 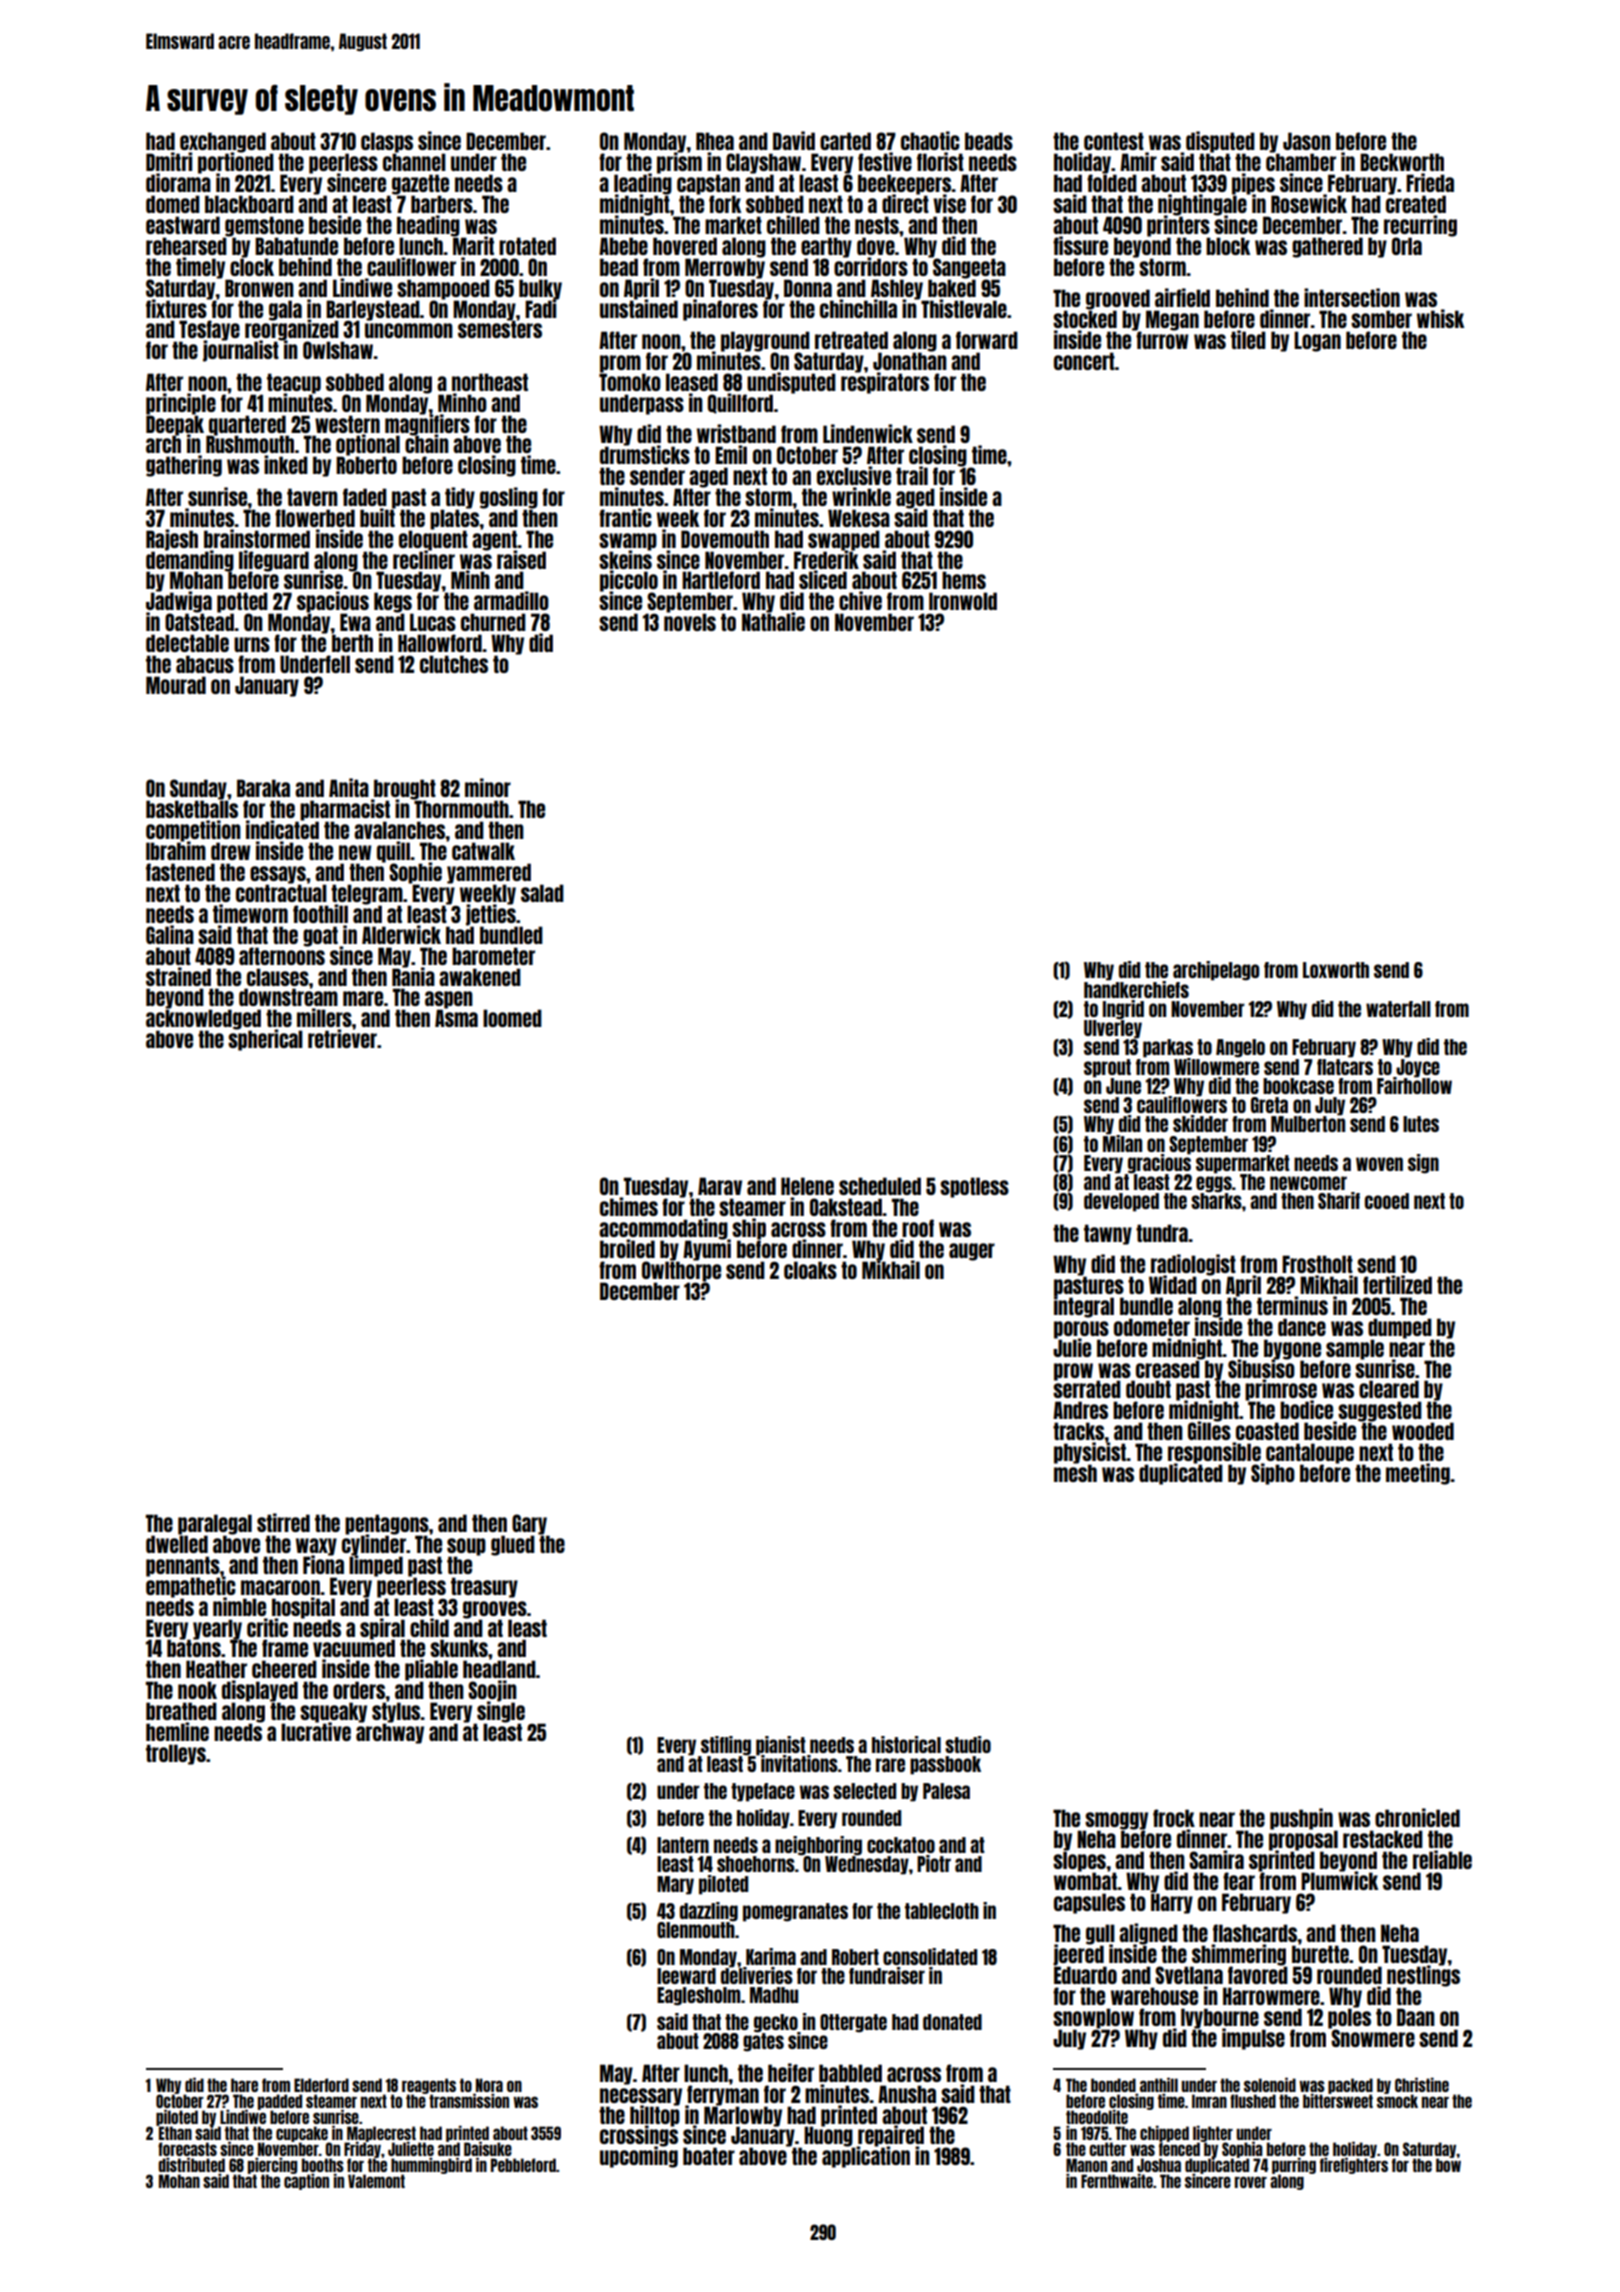 I want to click on pliable, so click(x=431, y=1670).
